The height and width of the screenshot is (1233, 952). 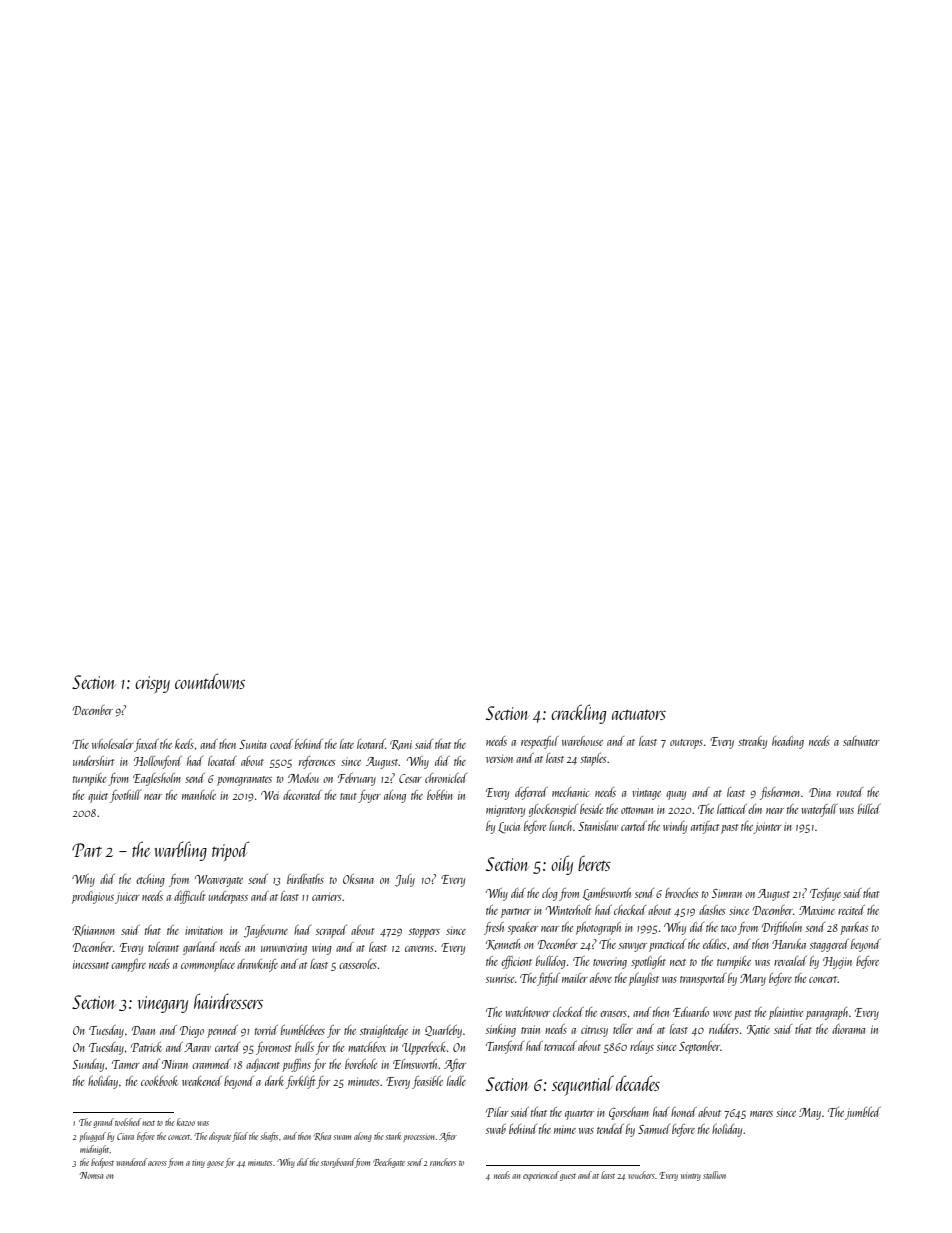 What do you see at coordinates (202, 1081) in the screenshot?
I see `weakened` at bounding box center [202, 1081].
